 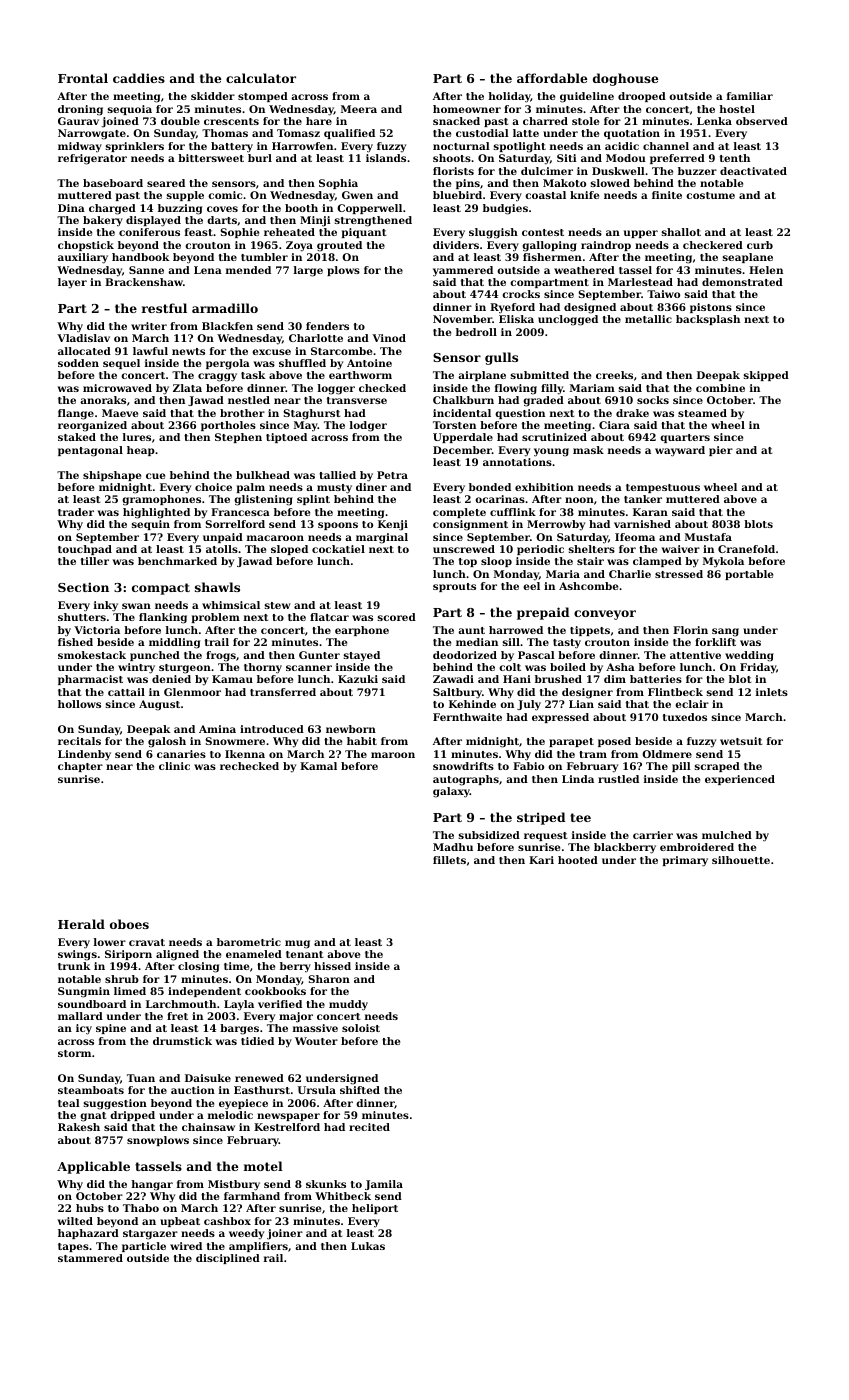 I want to click on Jamila, so click(x=384, y=1185).
